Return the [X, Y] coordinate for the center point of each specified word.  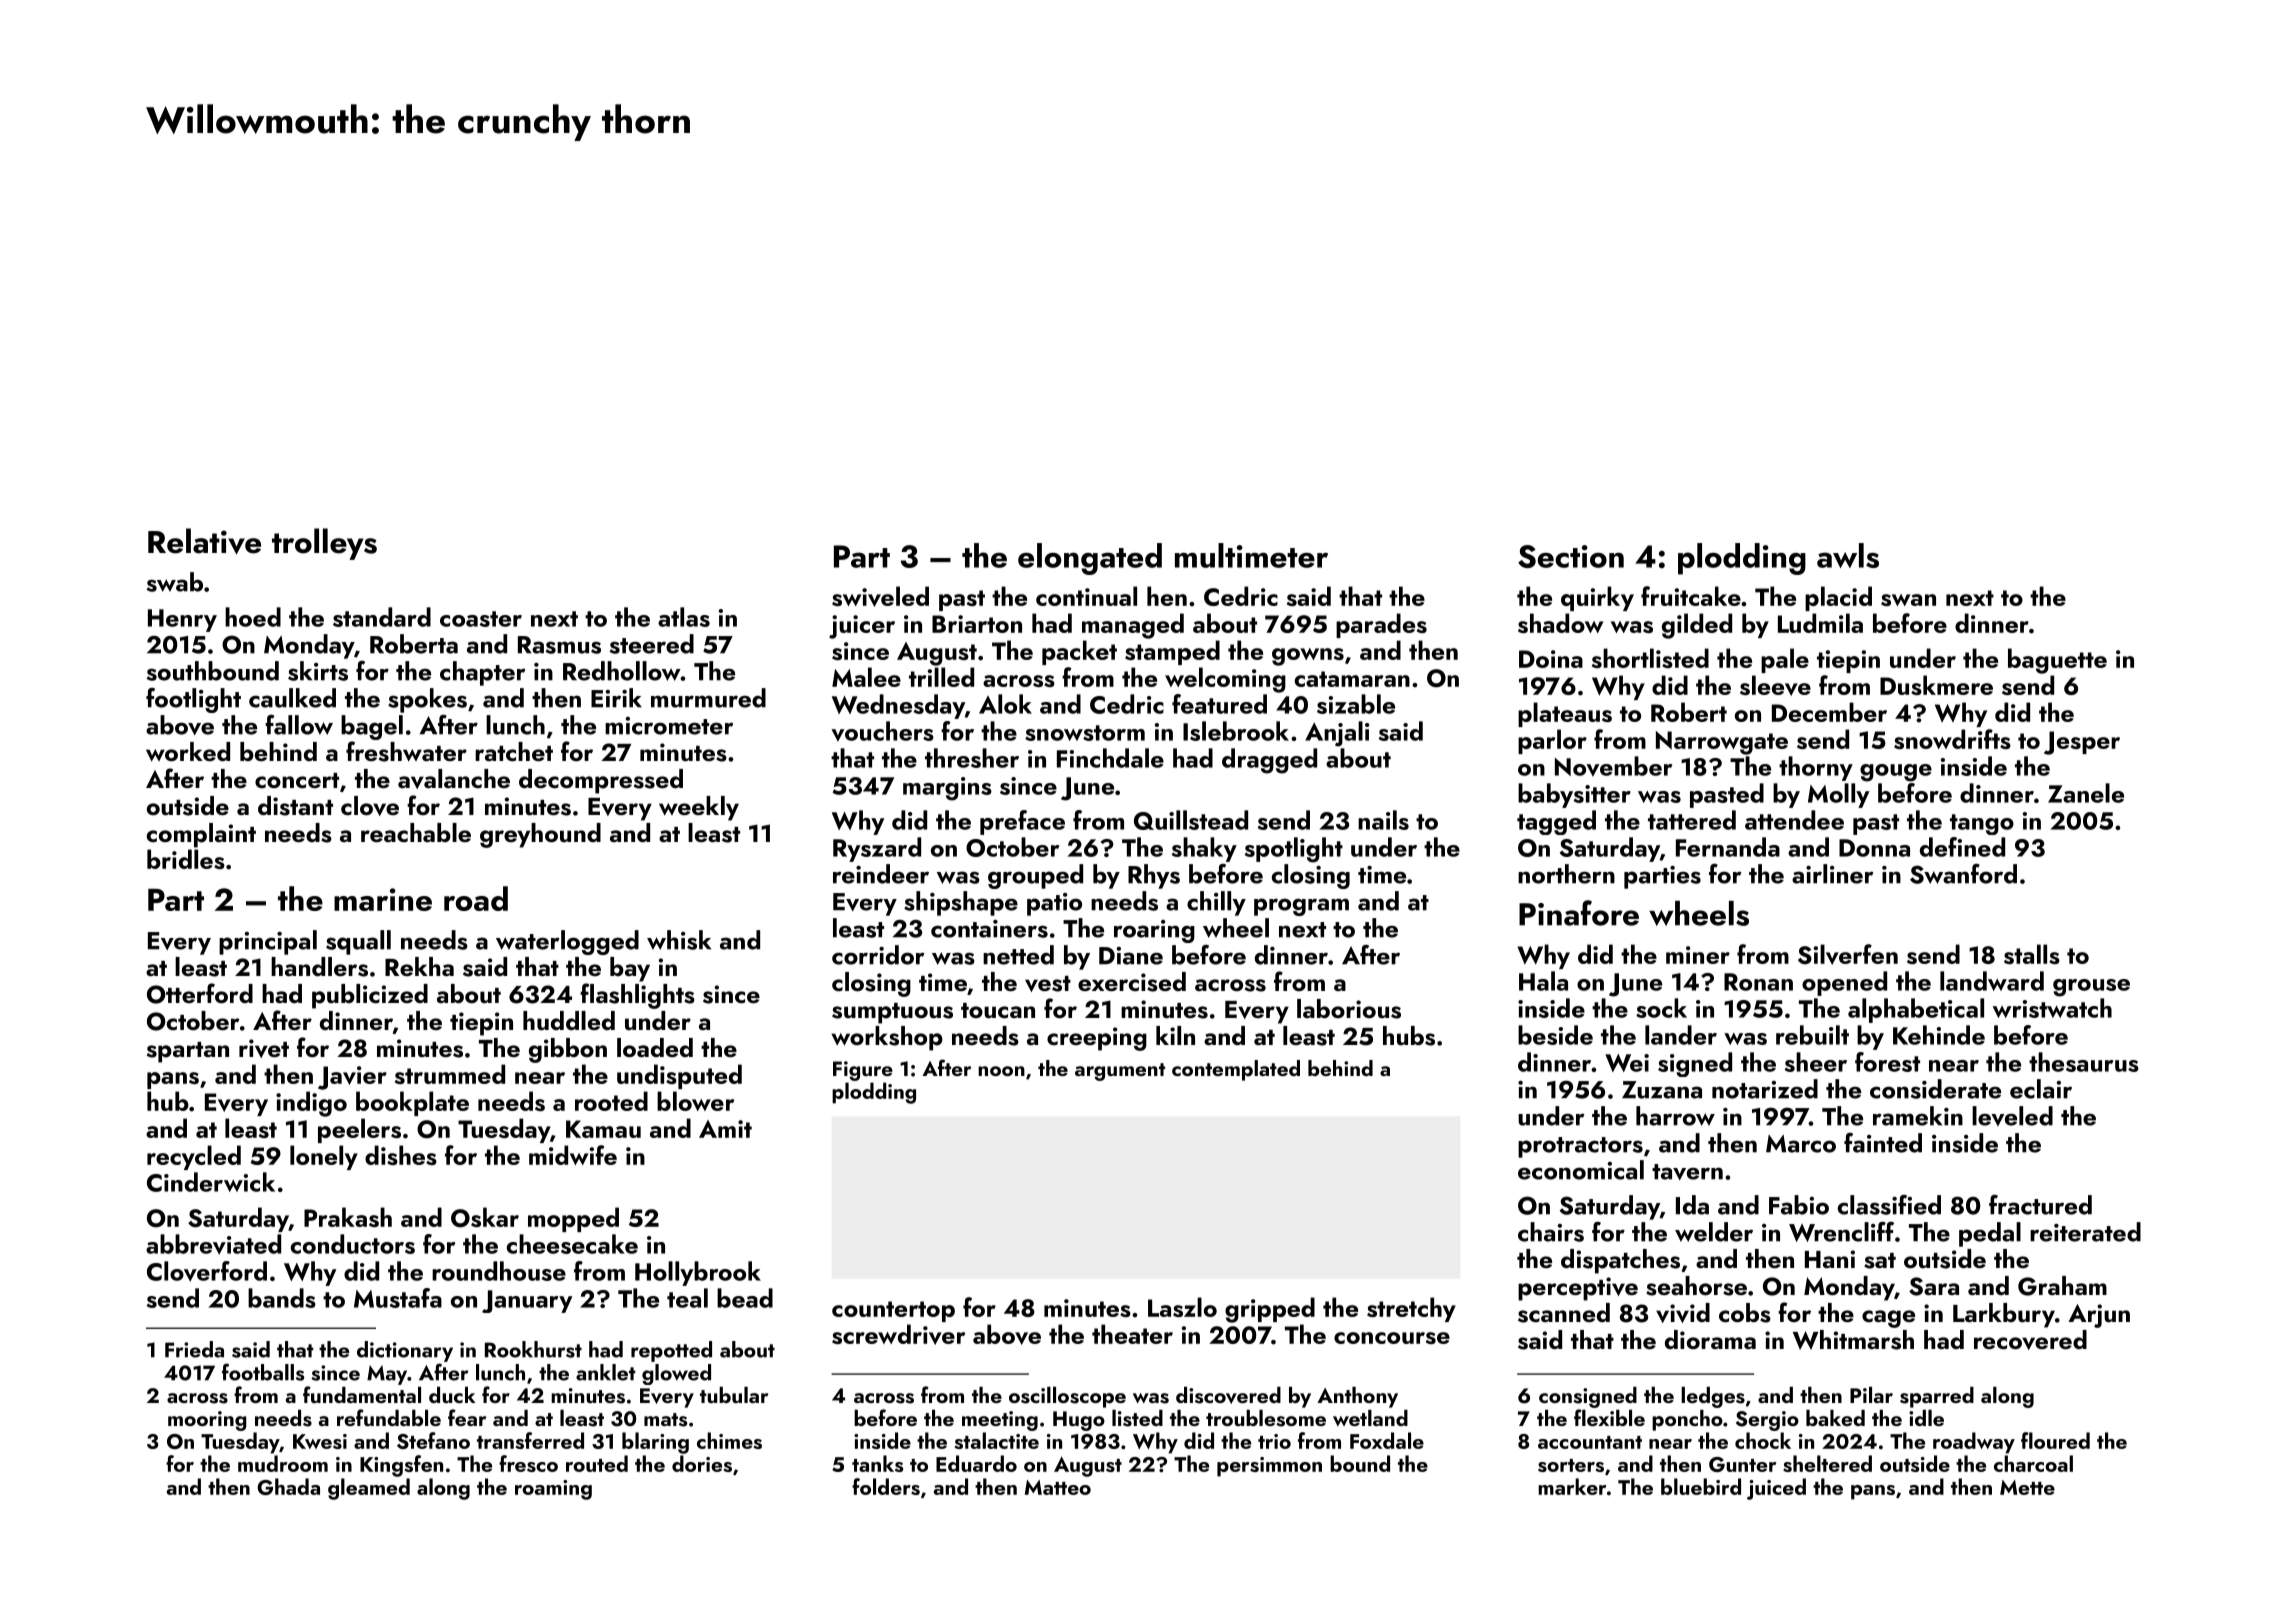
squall [358, 942]
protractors [1580, 1147]
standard [382, 617]
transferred [530, 1440]
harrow [1675, 1116]
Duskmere [1936, 685]
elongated [1090, 559]
